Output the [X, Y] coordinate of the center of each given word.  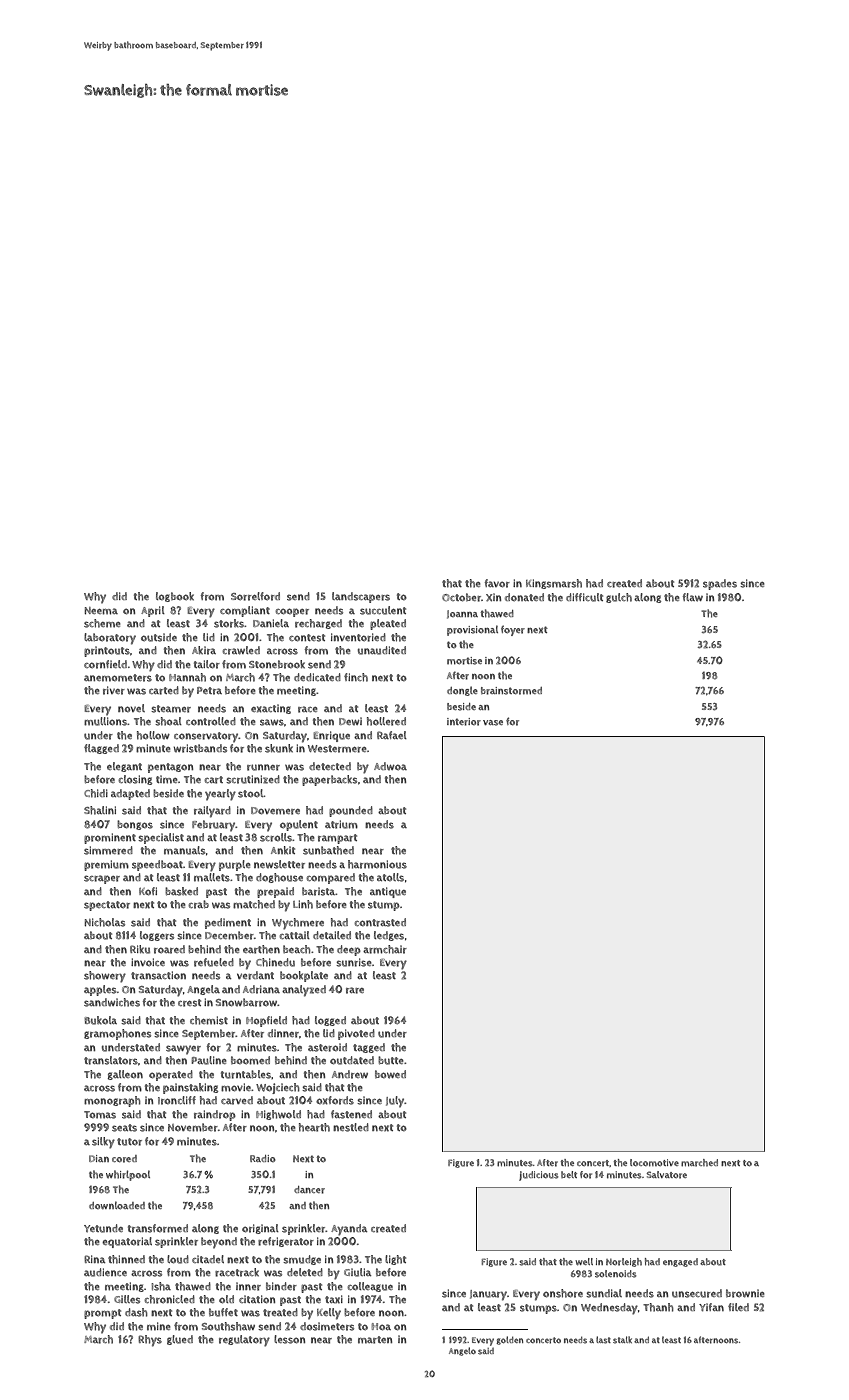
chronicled [169, 1299]
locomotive [654, 1162]
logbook [175, 597]
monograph [112, 1101]
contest [307, 638]
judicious [539, 1176]
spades [720, 584]
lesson [289, 1339]
